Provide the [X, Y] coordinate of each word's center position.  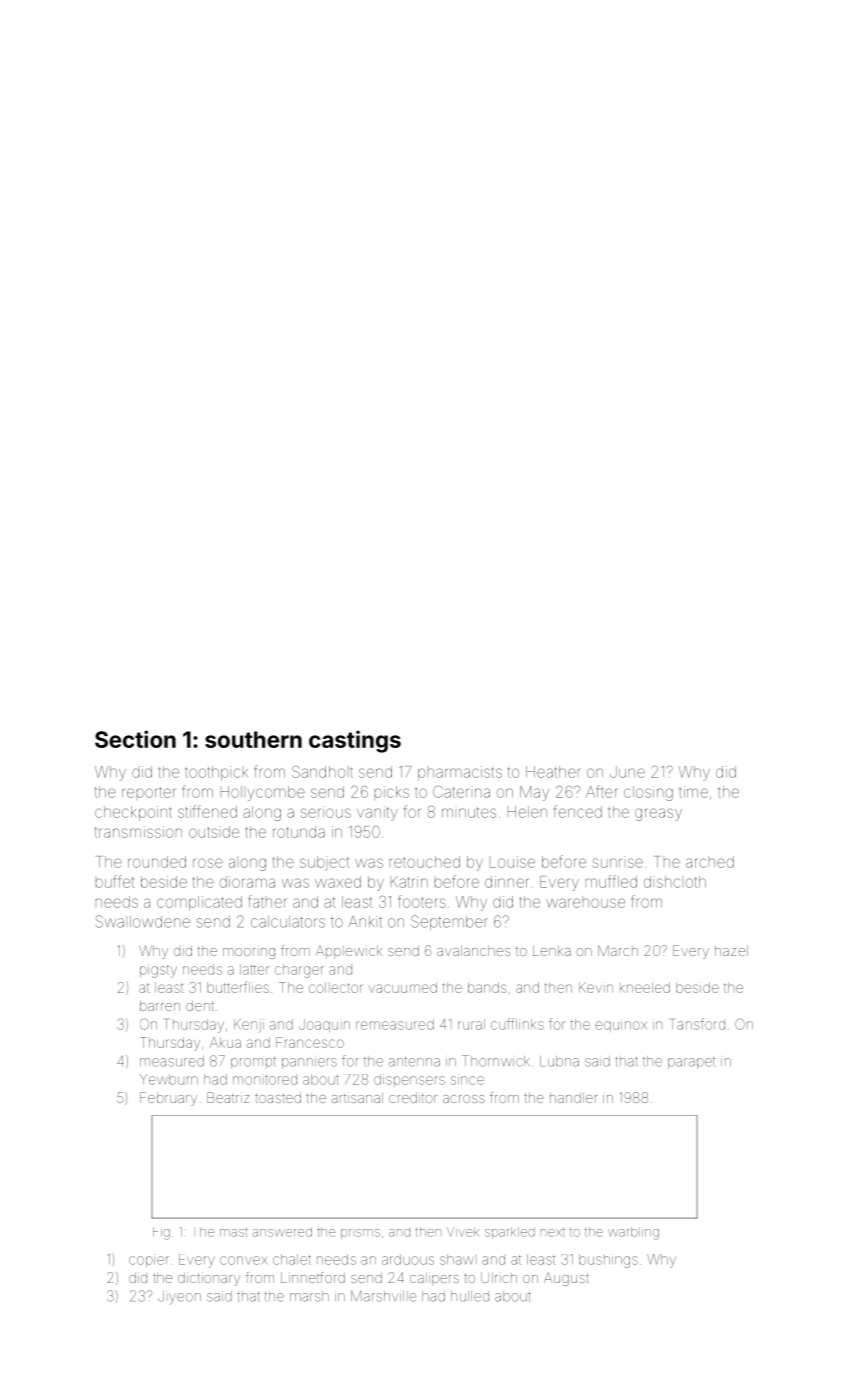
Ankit [365, 922]
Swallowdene [142, 921]
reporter [148, 792]
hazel [731, 951]
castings [355, 741]
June [627, 772]
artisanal [357, 1097]
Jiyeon [179, 1298]
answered [282, 1232]
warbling [633, 1233]
